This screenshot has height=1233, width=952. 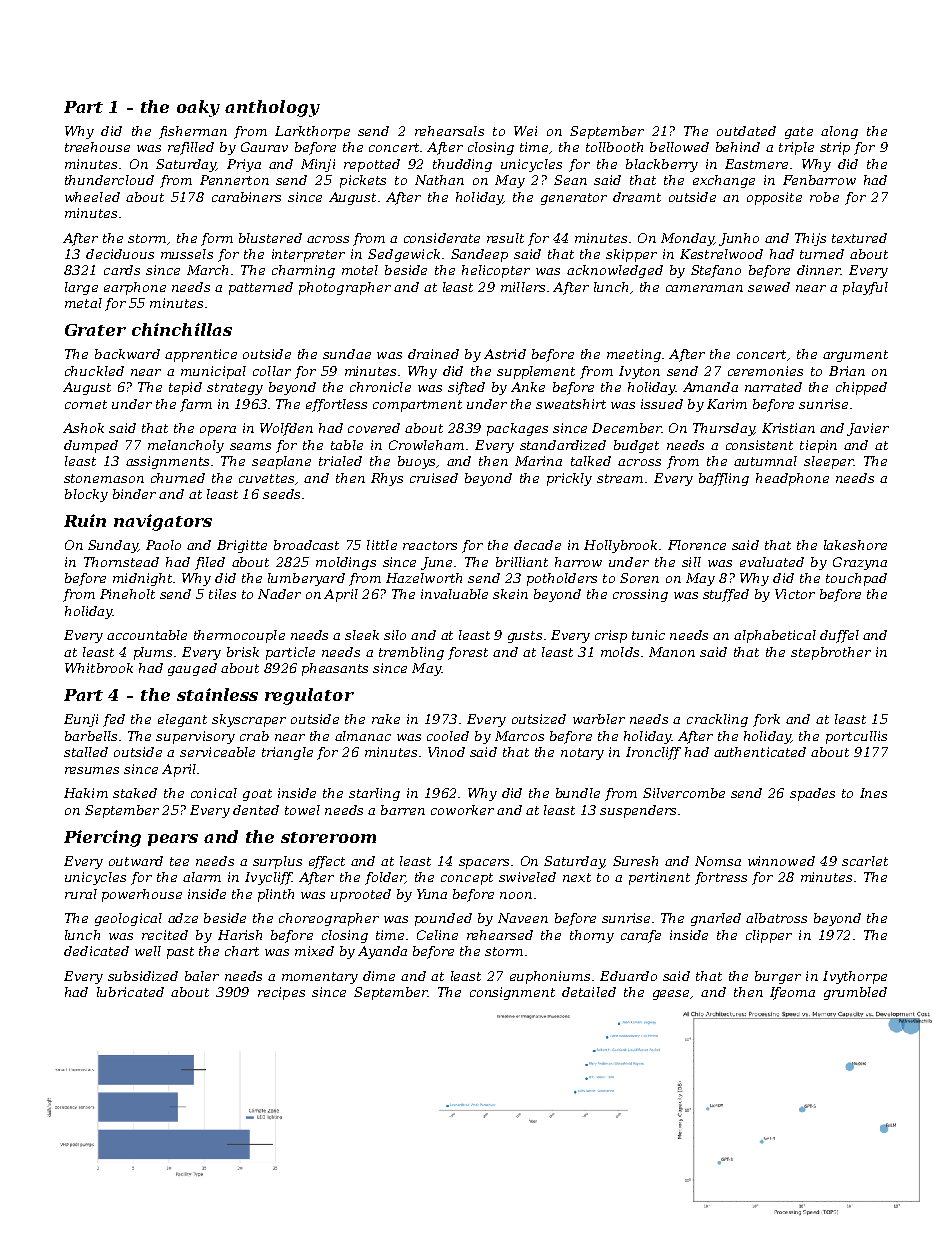 What do you see at coordinates (691, 562) in the screenshot?
I see `sill` at bounding box center [691, 562].
